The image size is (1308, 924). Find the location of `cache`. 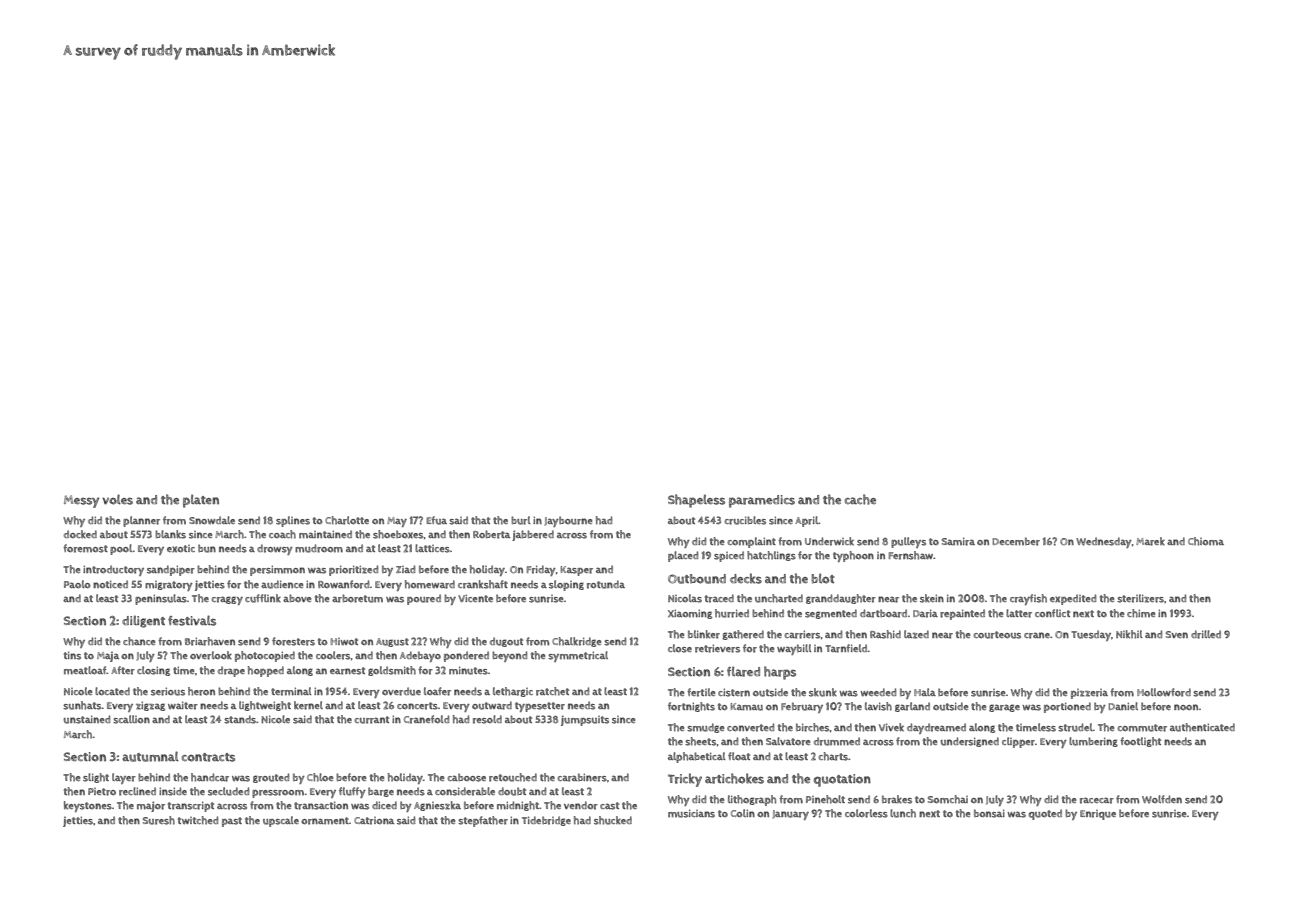

cache is located at coordinates (860, 499).
